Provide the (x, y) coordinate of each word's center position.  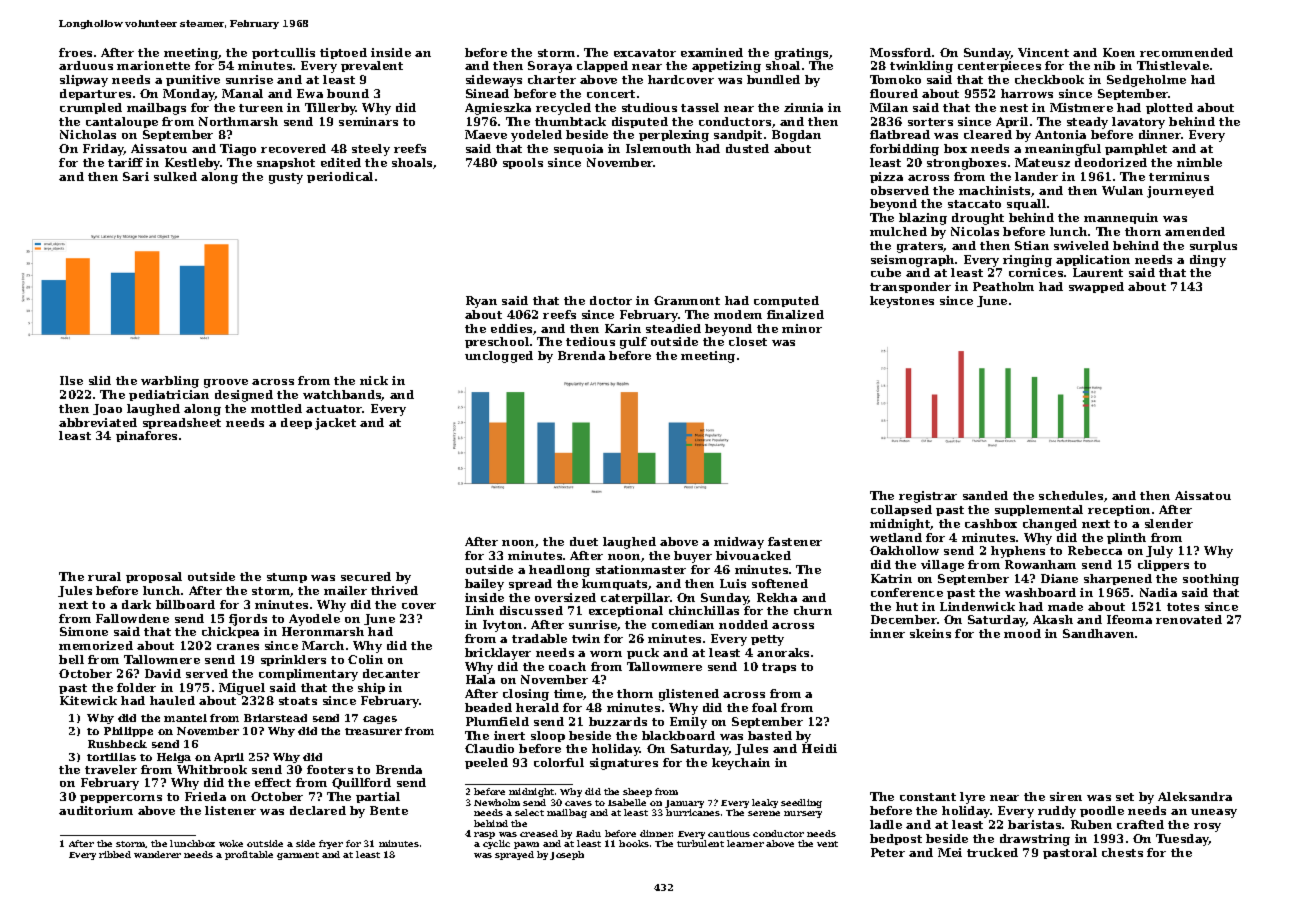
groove (226, 383)
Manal (242, 93)
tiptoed (343, 53)
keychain (741, 764)
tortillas (111, 757)
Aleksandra (1195, 796)
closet (748, 341)
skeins (930, 633)
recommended (1186, 52)
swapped (1096, 287)
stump (287, 578)
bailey (484, 585)
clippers (1163, 565)
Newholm (497, 802)
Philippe (128, 732)
